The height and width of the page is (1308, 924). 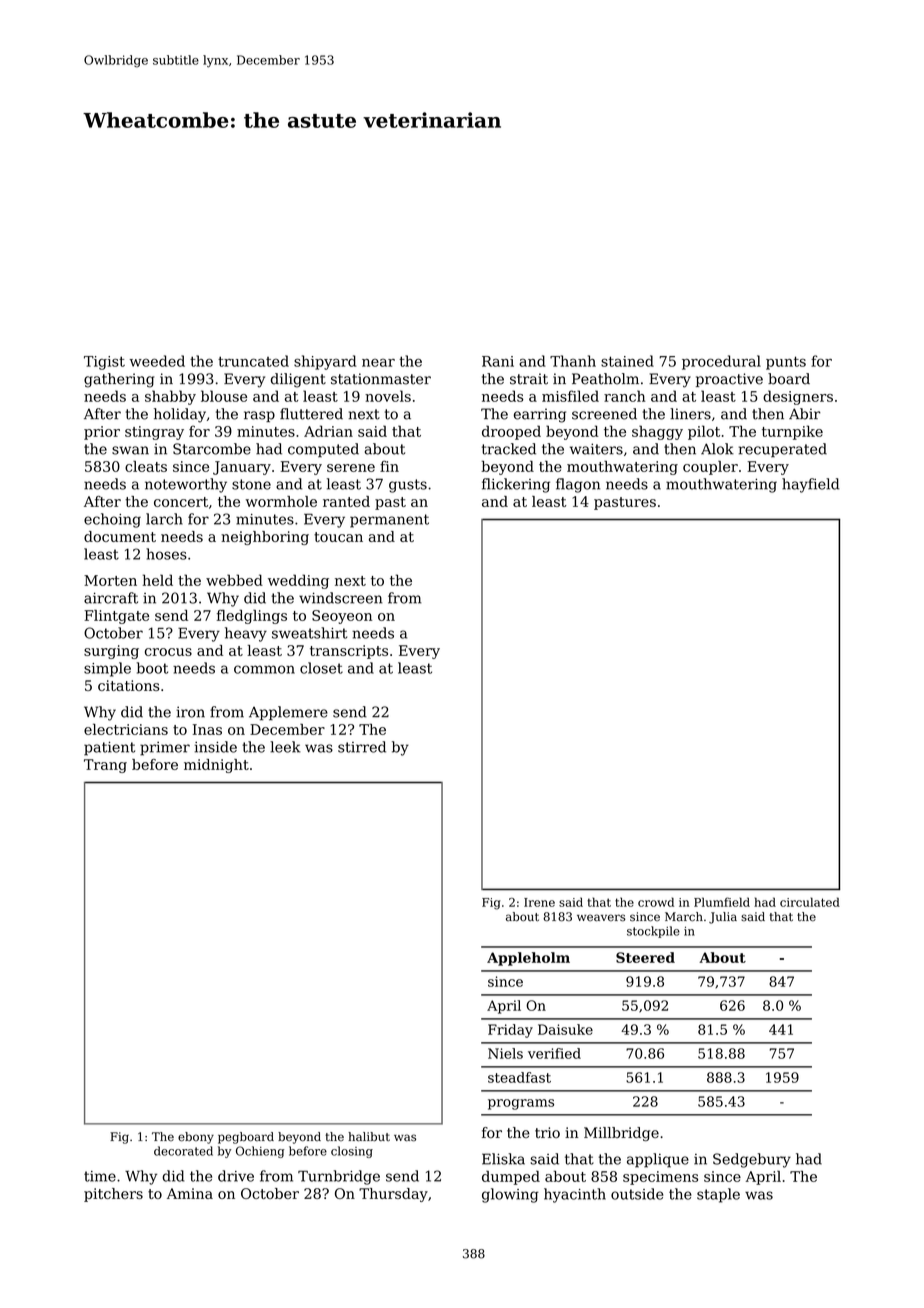 I want to click on flickering, so click(x=516, y=485).
